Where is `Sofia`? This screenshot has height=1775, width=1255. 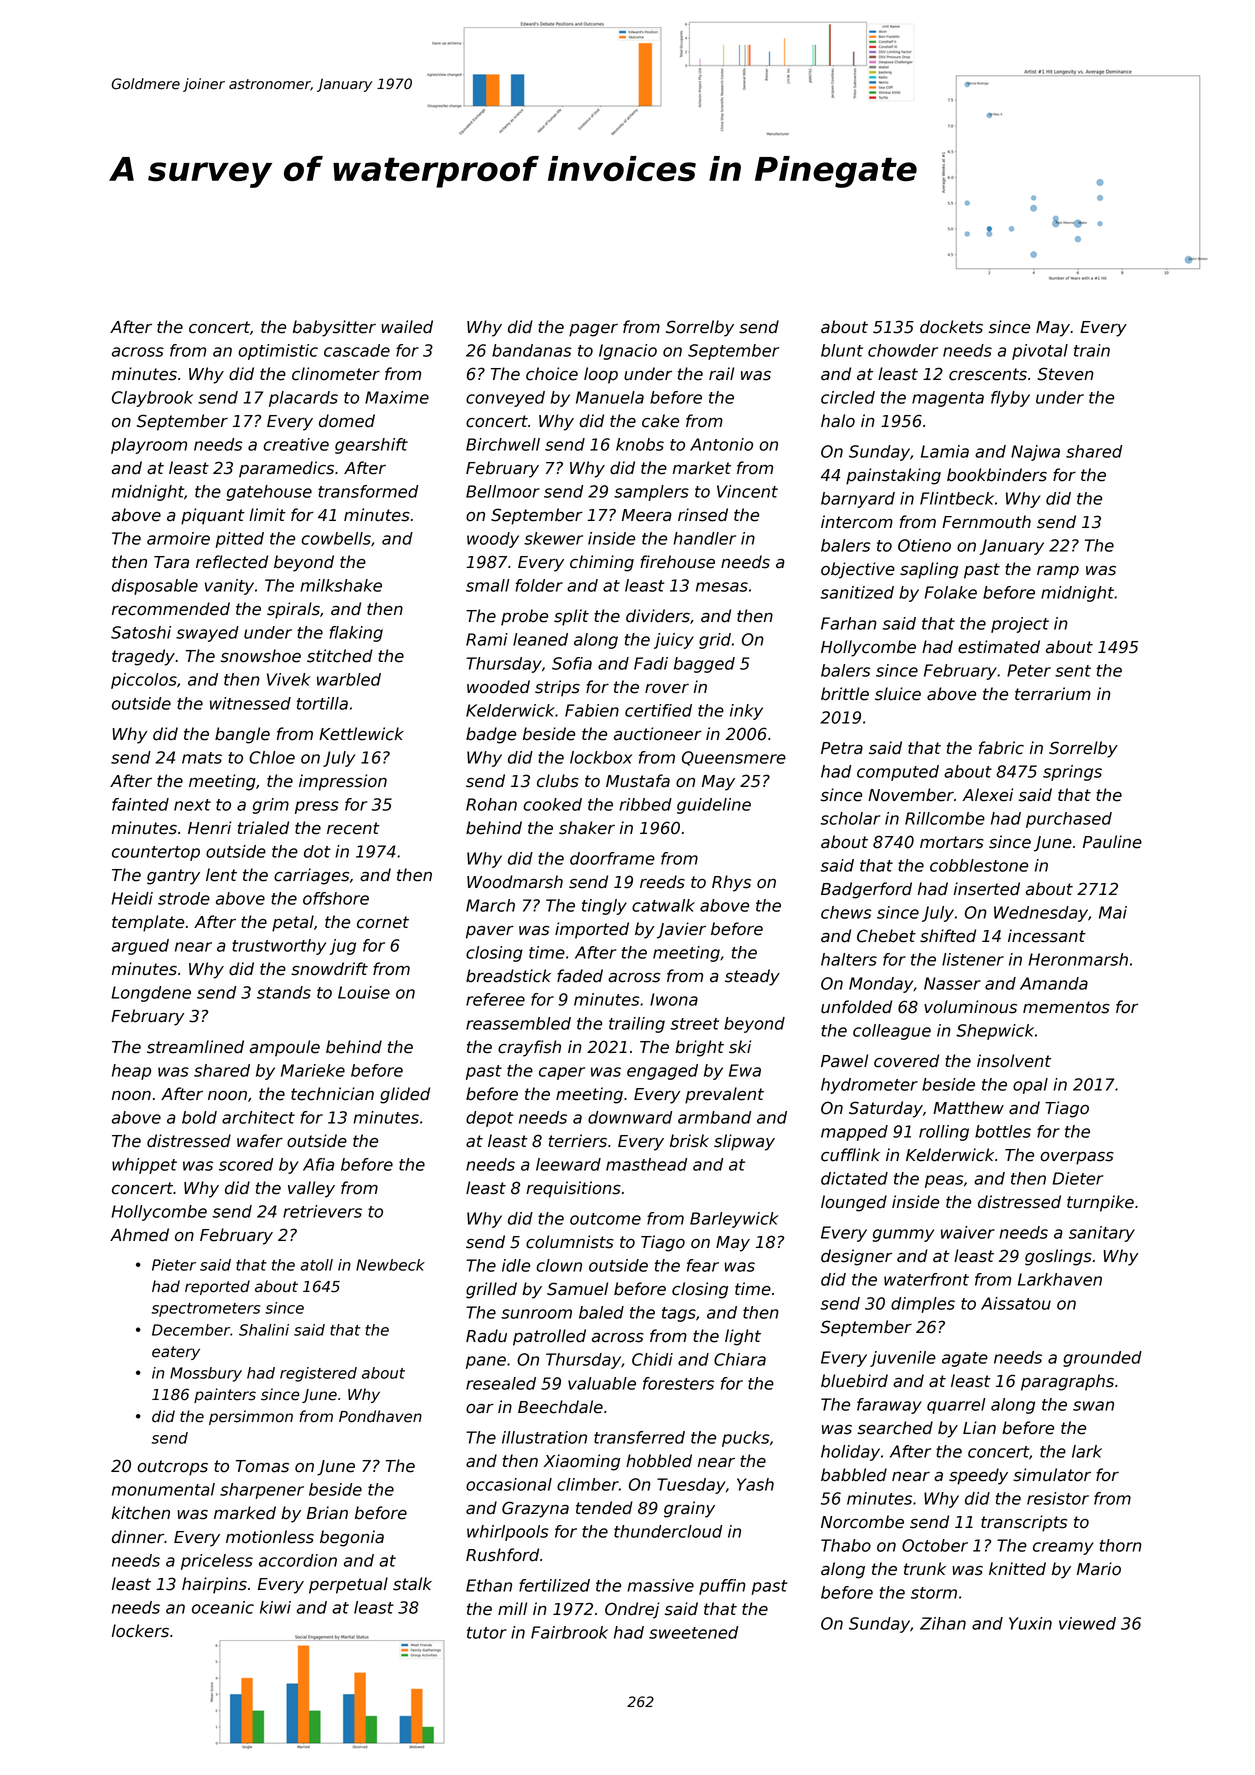
Sofia is located at coordinates (572, 663).
